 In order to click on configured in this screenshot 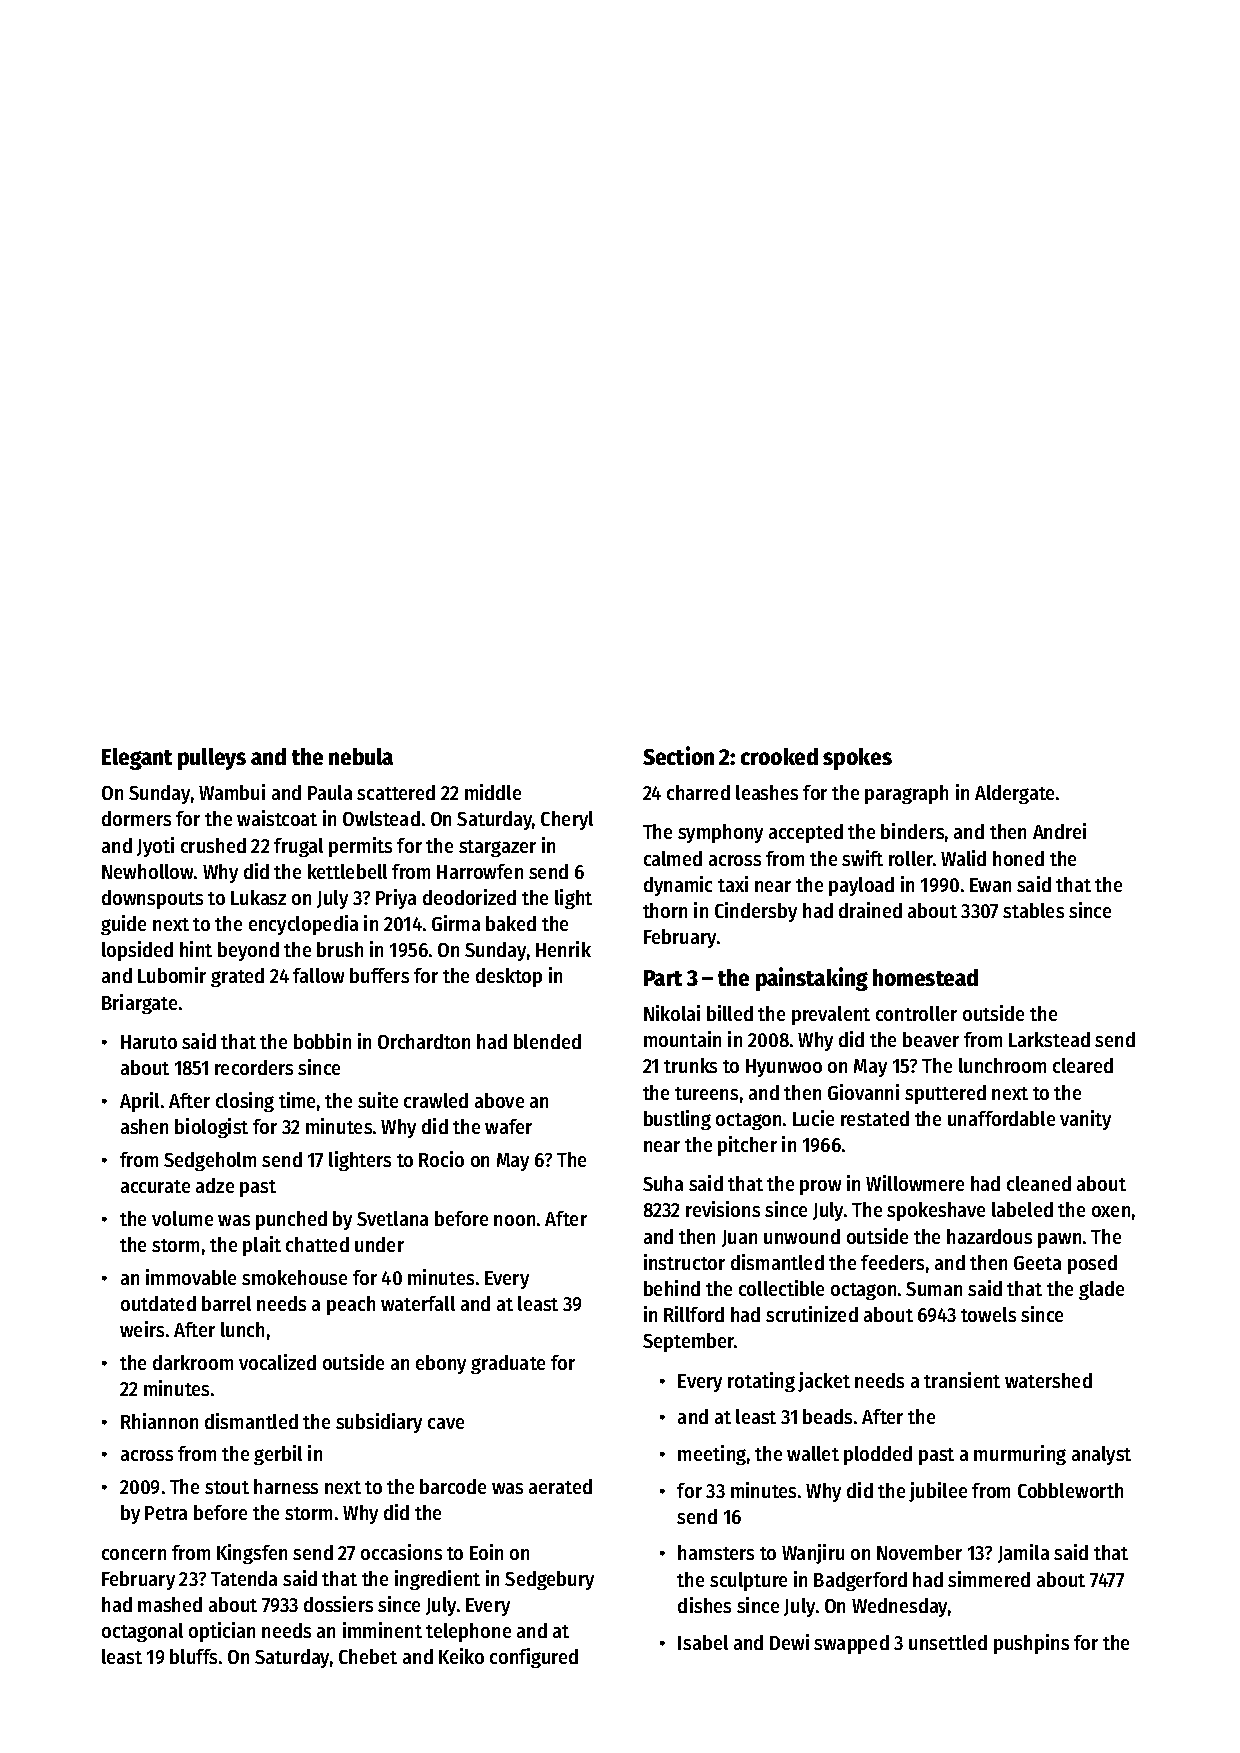, I will do `click(534, 1658)`.
